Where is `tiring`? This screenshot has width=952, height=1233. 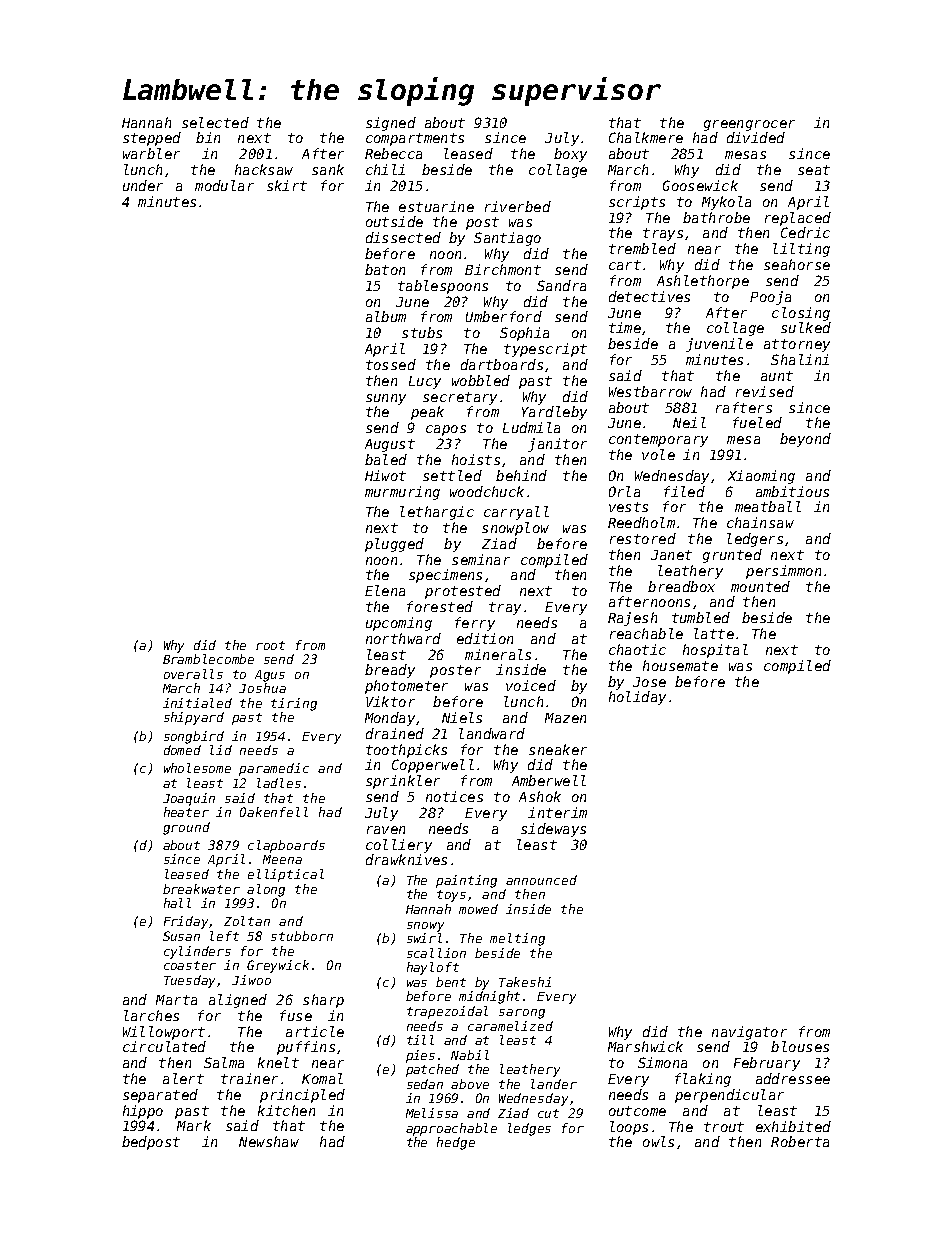 tiring is located at coordinates (294, 704).
